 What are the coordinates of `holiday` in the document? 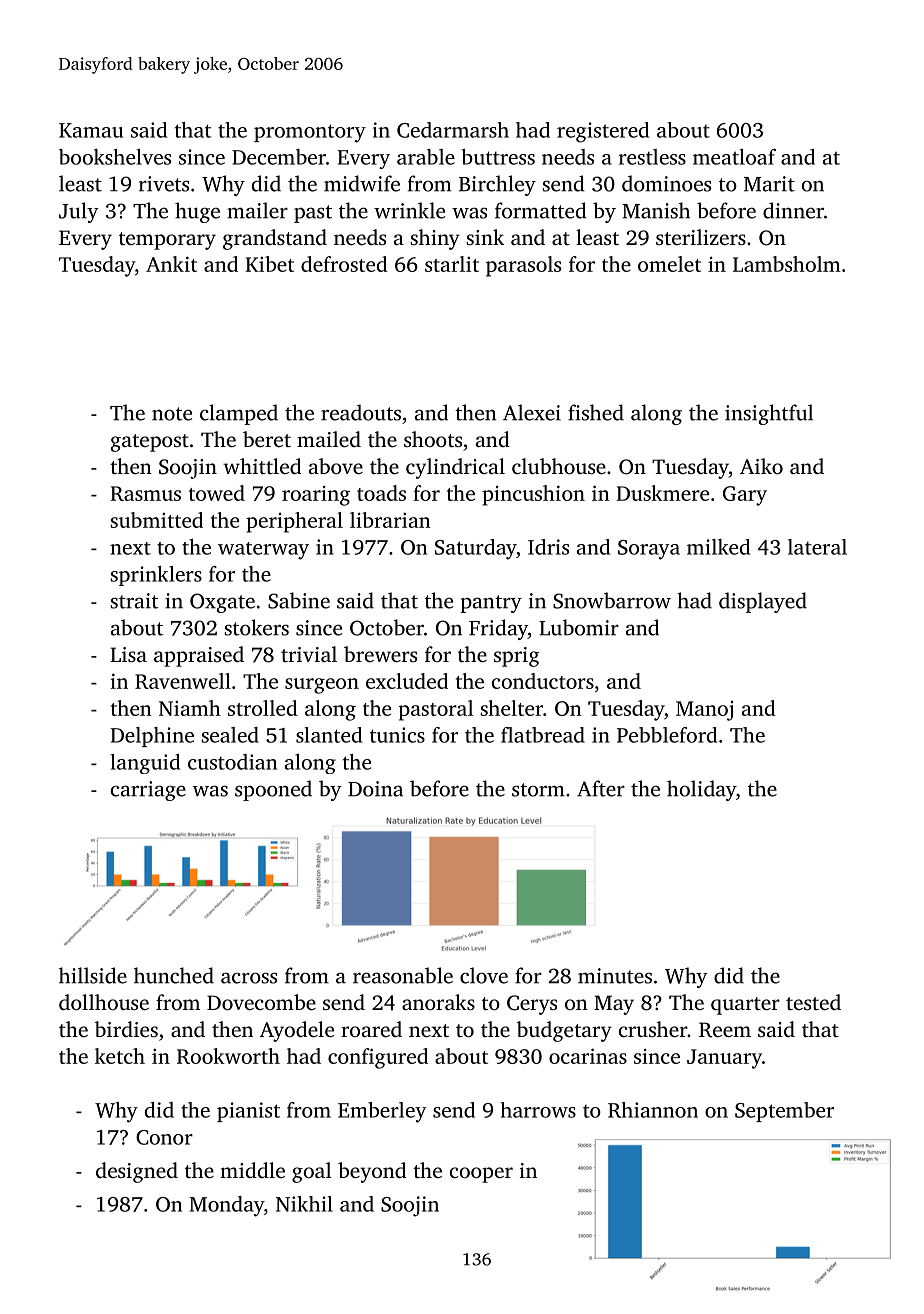 It's located at (701, 790).
